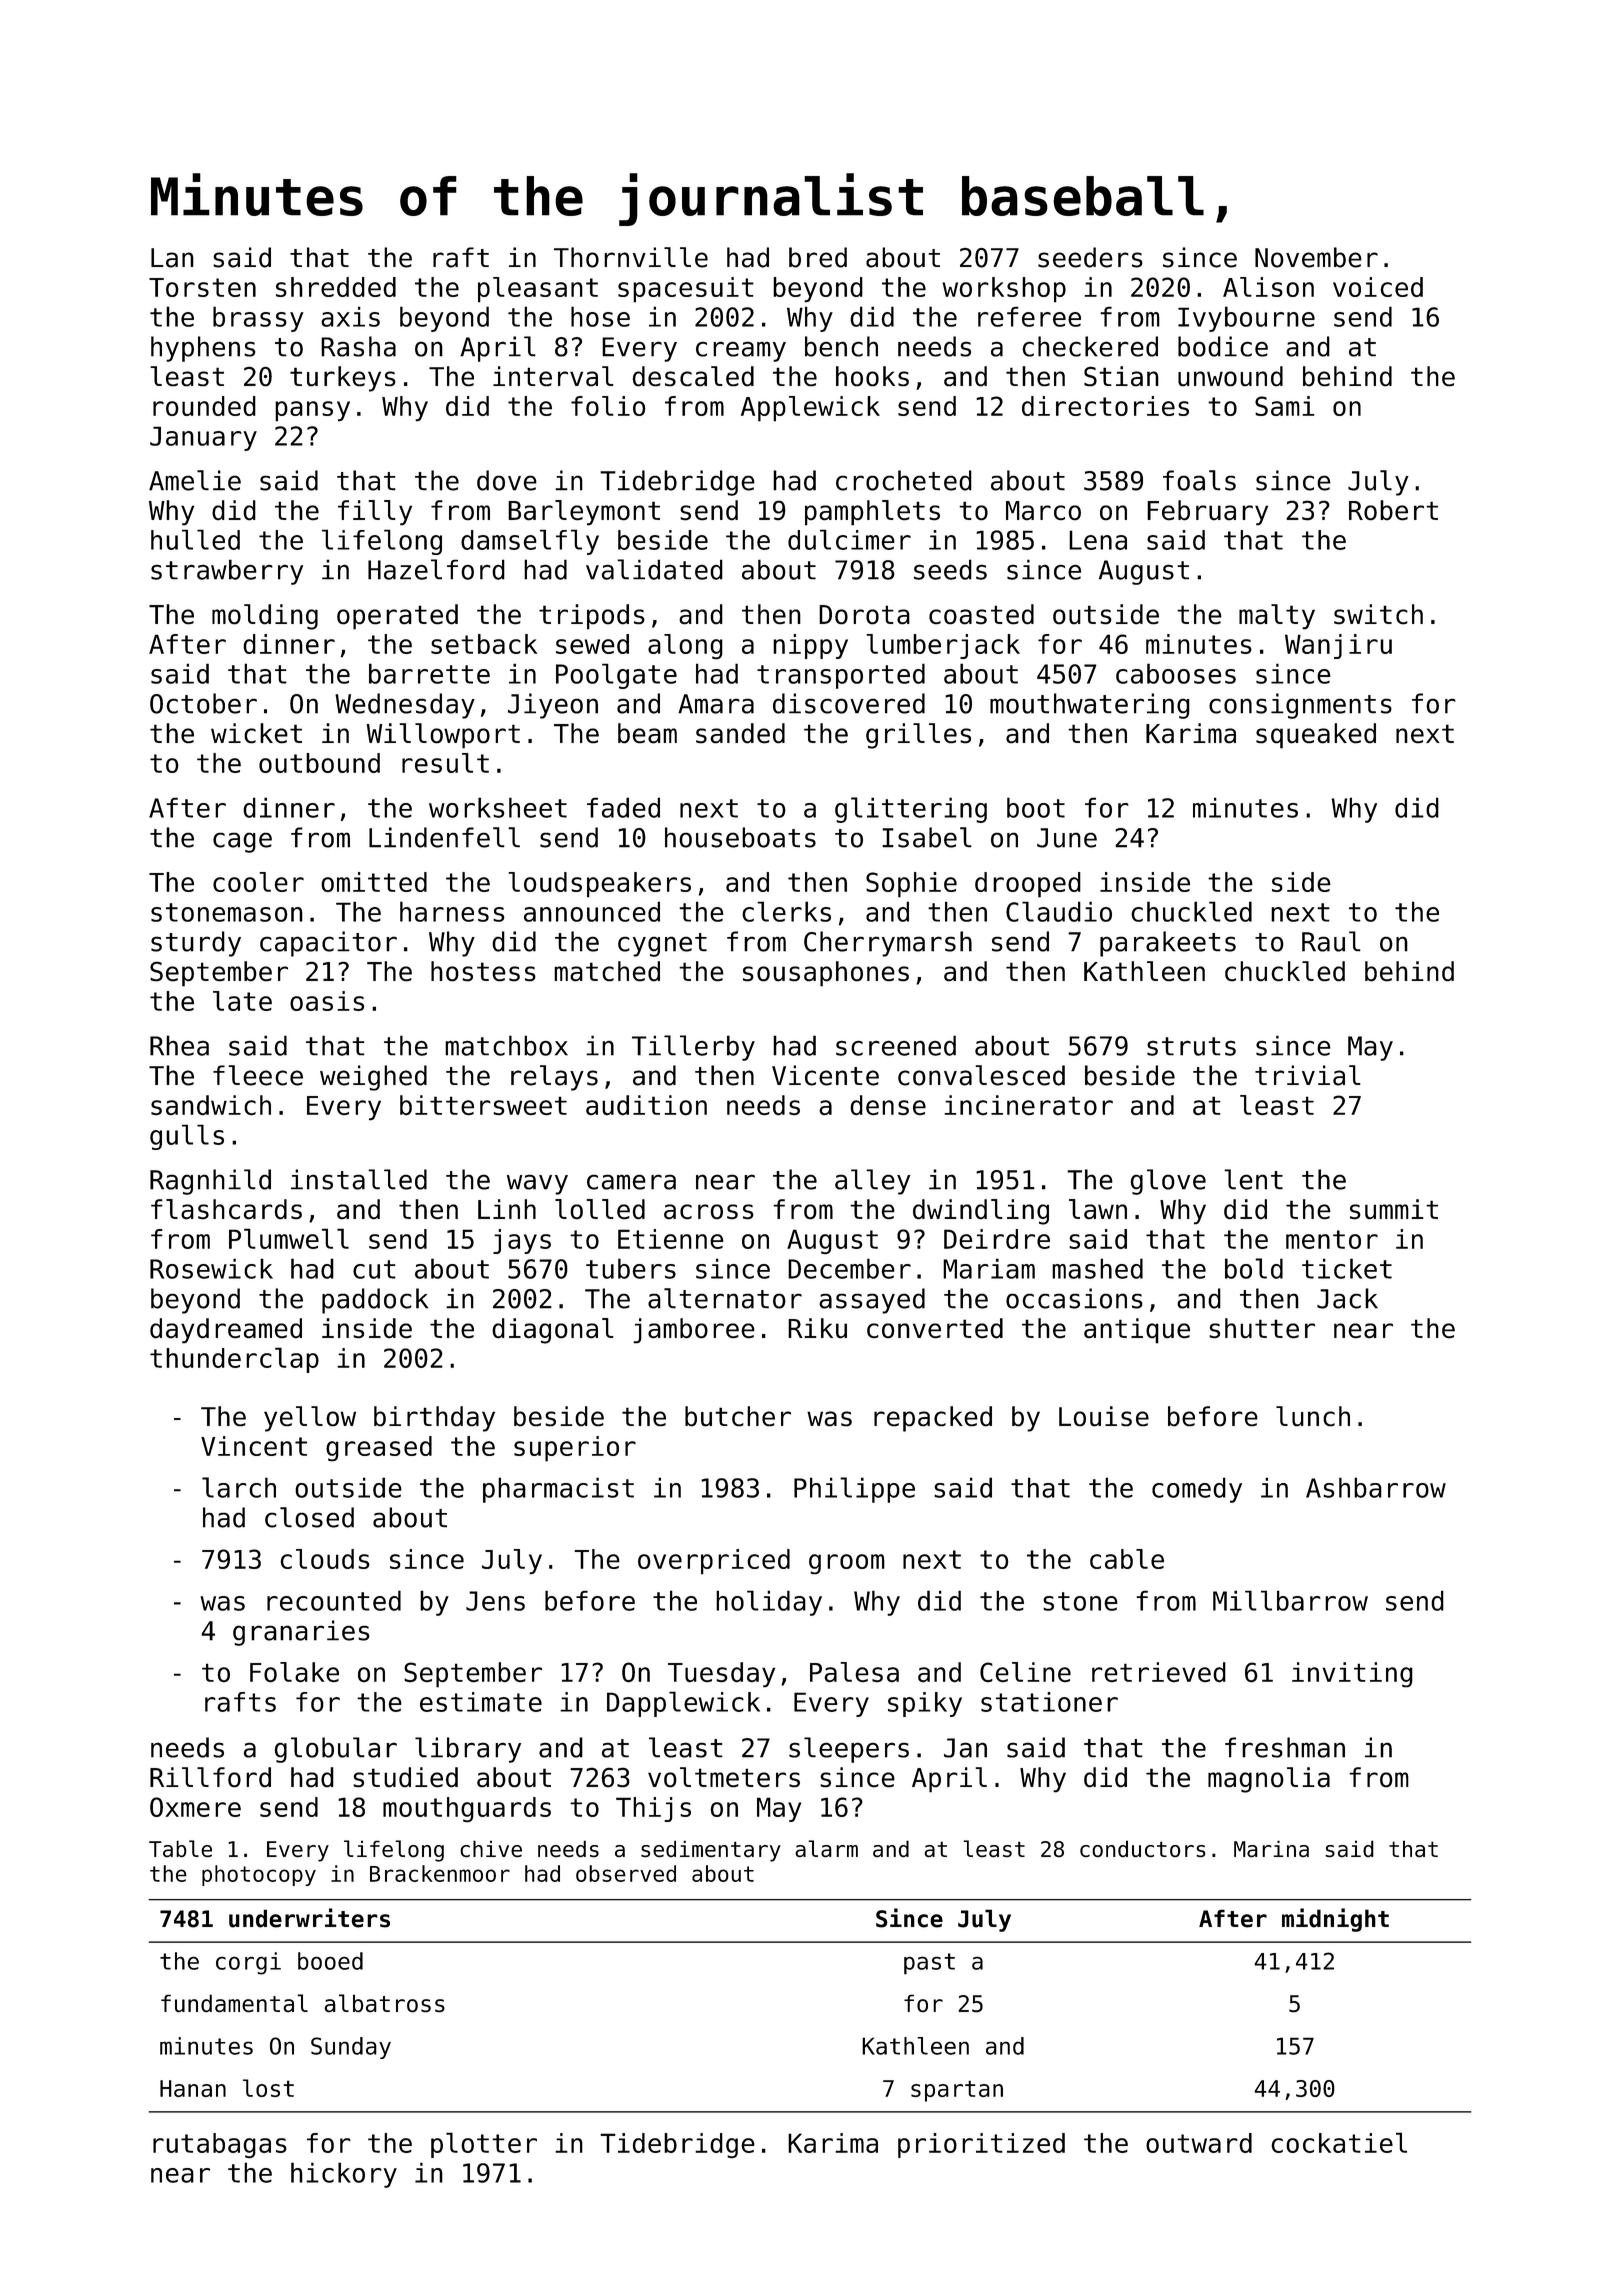  I want to click on dulcimer, so click(849, 539).
